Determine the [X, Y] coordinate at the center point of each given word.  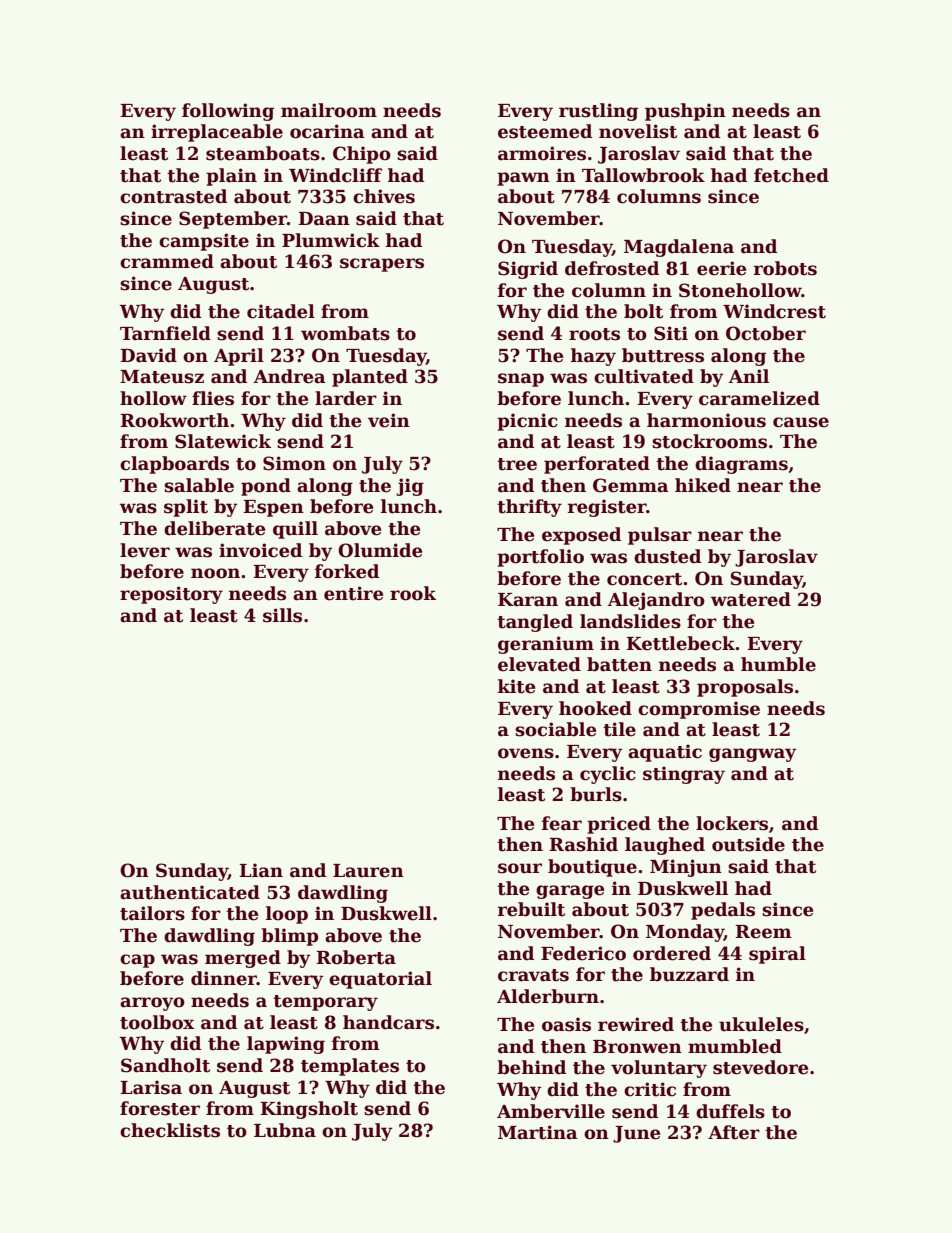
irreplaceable [217, 133]
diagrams [741, 465]
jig [410, 487]
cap [137, 961]
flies [213, 398]
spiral [777, 955]
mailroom [329, 110]
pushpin [685, 112]
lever [145, 550]
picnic [527, 422]
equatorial [380, 980]
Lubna [285, 1130]
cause [801, 422]
